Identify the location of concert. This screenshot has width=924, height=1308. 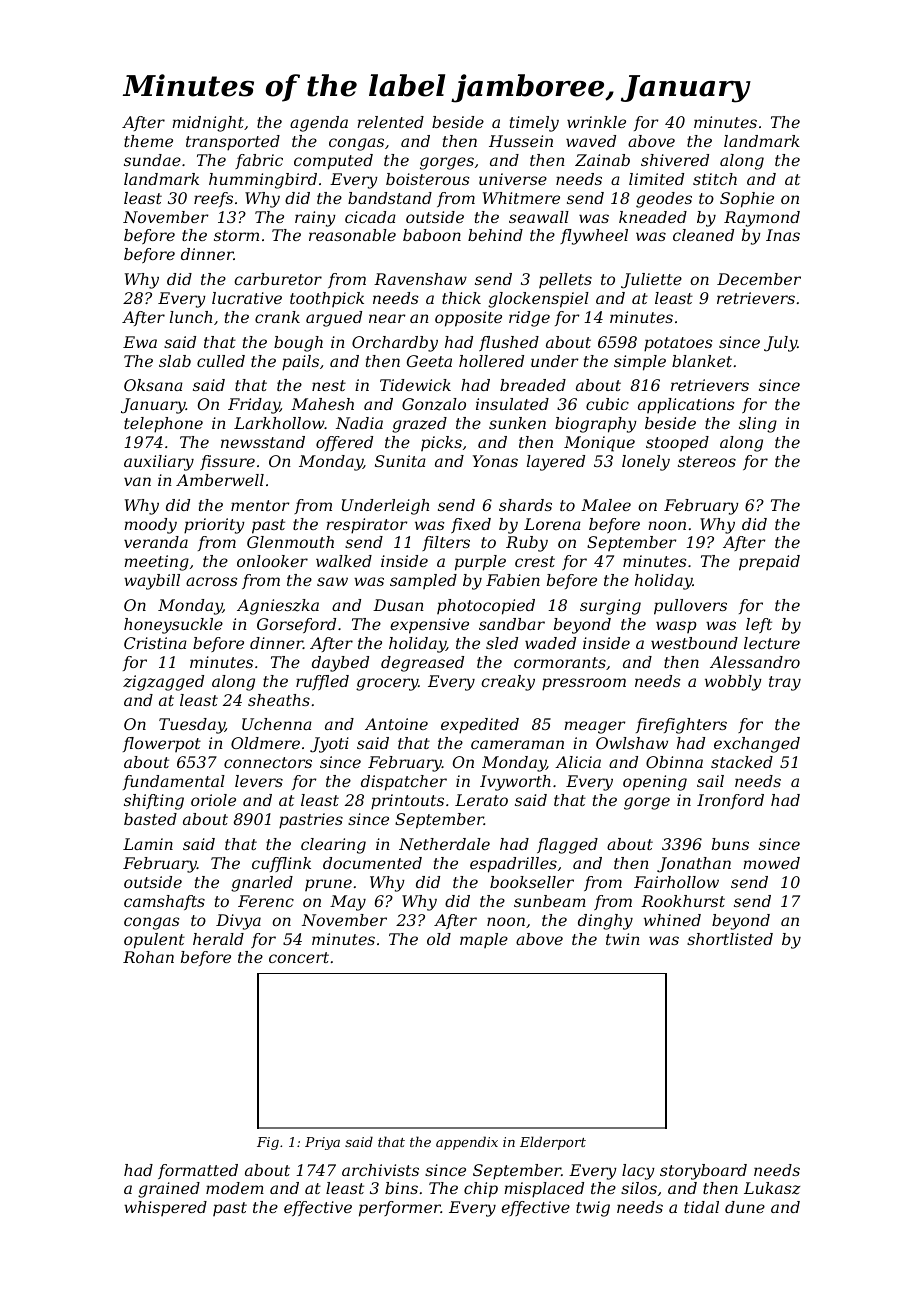
(299, 957).
